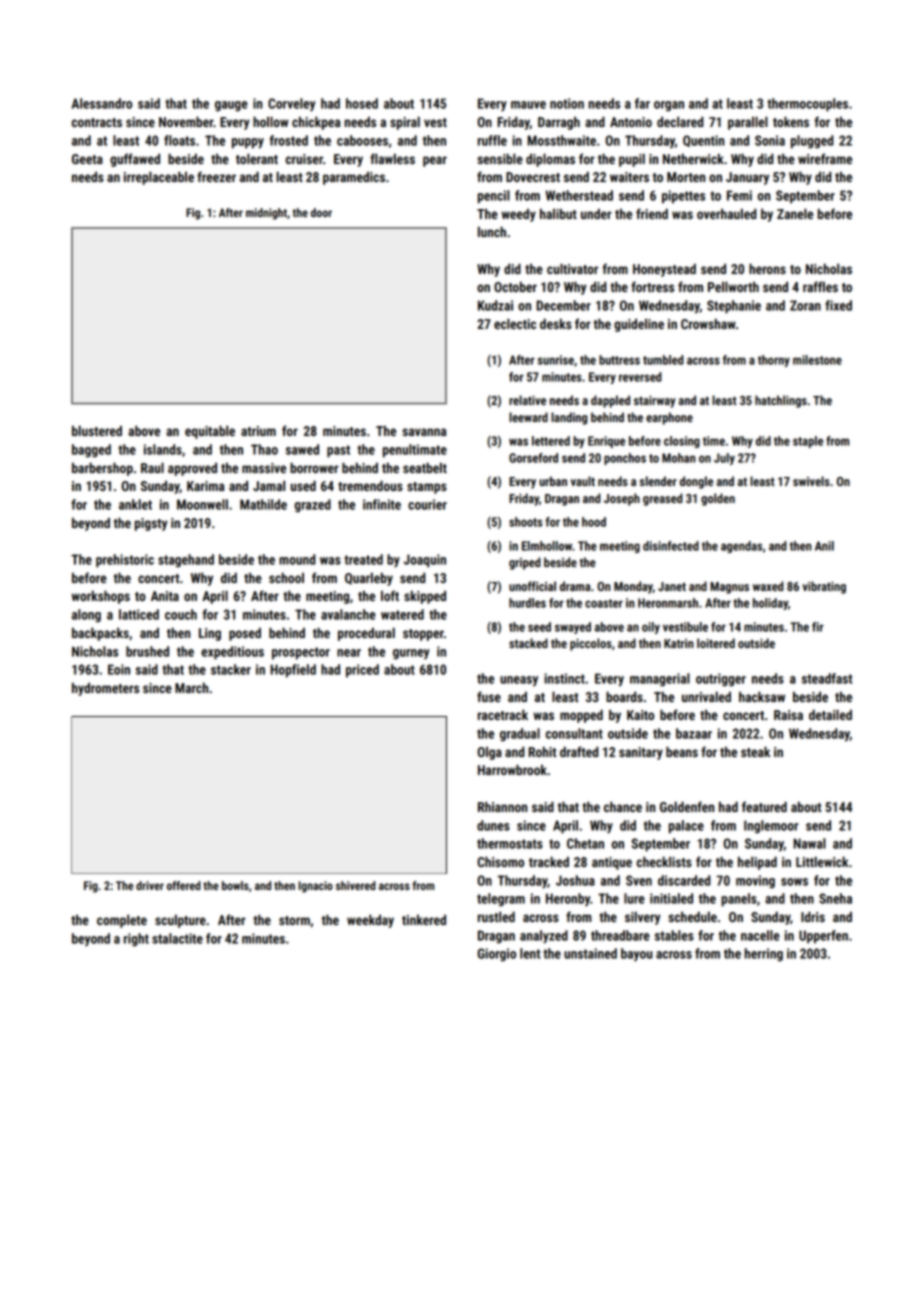  I want to click on Quentin, so click(703, 141).
